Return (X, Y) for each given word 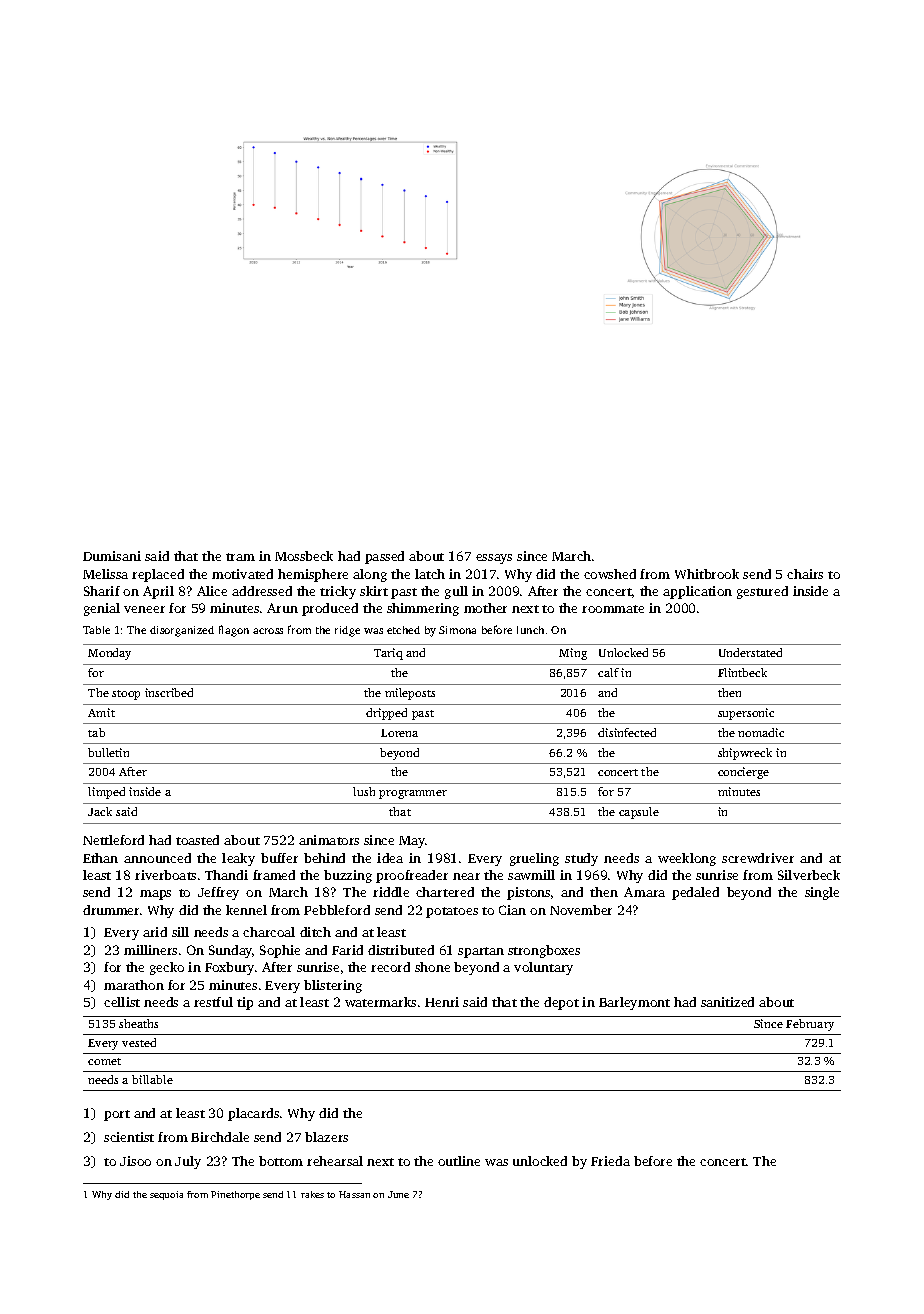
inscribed (169, 692)
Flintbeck (742, 672)
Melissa (105, 574)
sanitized (727, 1002)
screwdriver (758, 858)
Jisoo (135, 1161)
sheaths (138, 1023)
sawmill (531, 875)
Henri (442, 1002)
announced (157, 858)
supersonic (746, 714)
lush (364, 791)
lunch (530, 630)
